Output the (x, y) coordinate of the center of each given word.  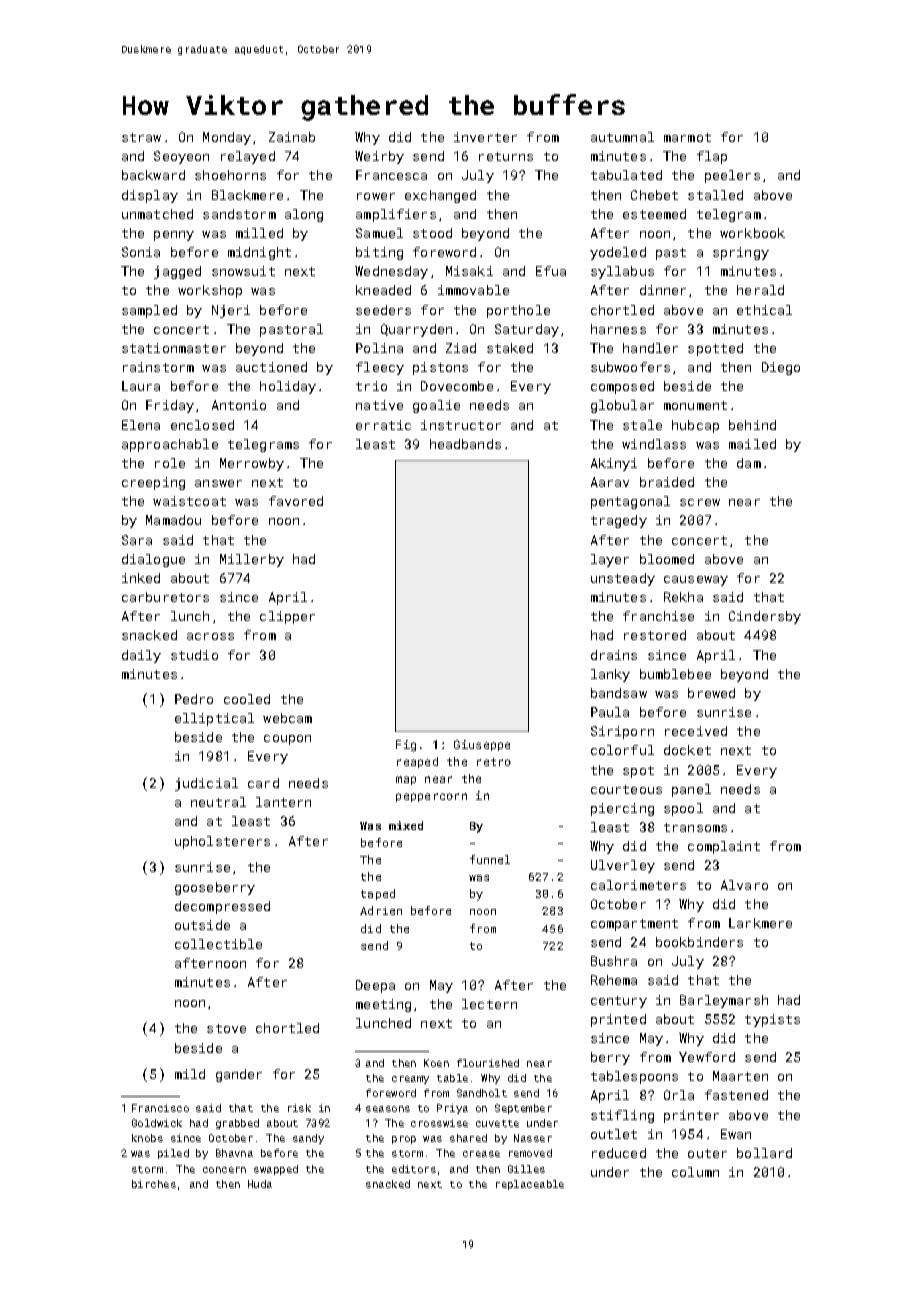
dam (749, 463)
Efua (551, 271)
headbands (465, 444)
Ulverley (623, 866)
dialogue (153, 560)
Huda (260, 1184)
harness (618, 329)
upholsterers (222, 842)
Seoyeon (181, 157)
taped (378, 894)
